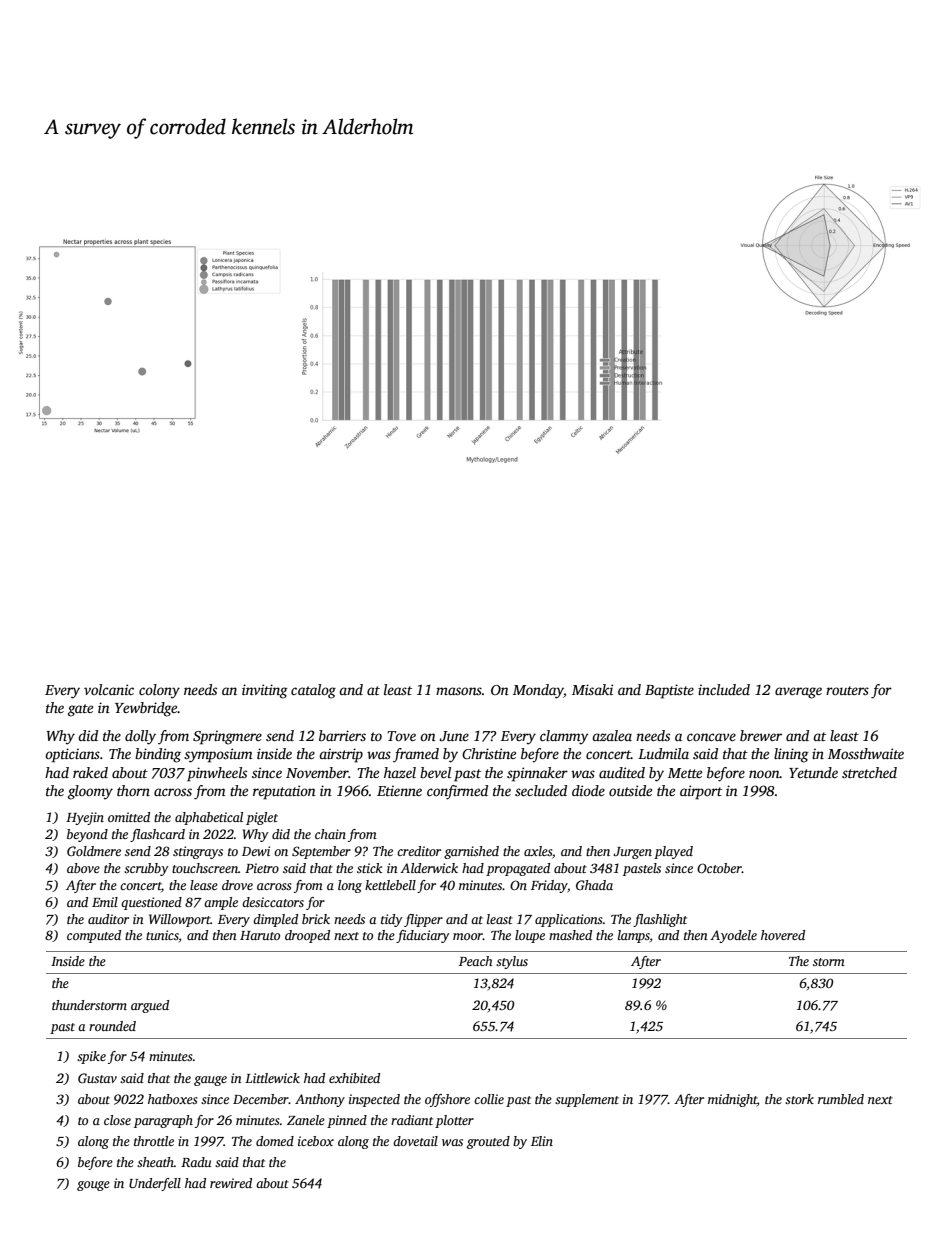 The height and width of the screenshot is (1233, 952). What do you see at coordinates (542, 1141) in the screenshot?
I see `Elin` at bounding box center [542, 1141].
